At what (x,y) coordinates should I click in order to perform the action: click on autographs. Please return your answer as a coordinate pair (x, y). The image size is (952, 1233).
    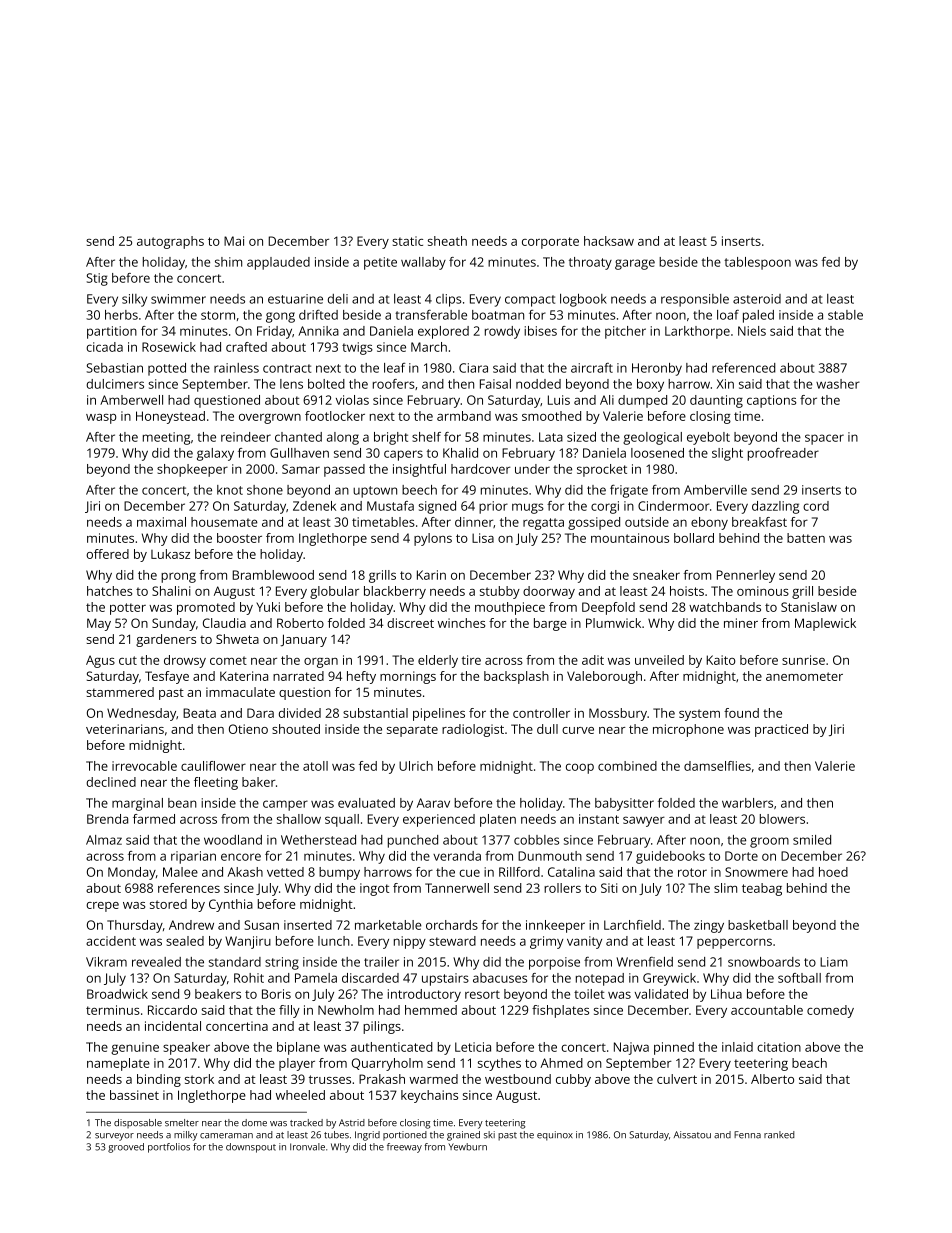
    Looking at the image, I should click on (170, 242).
